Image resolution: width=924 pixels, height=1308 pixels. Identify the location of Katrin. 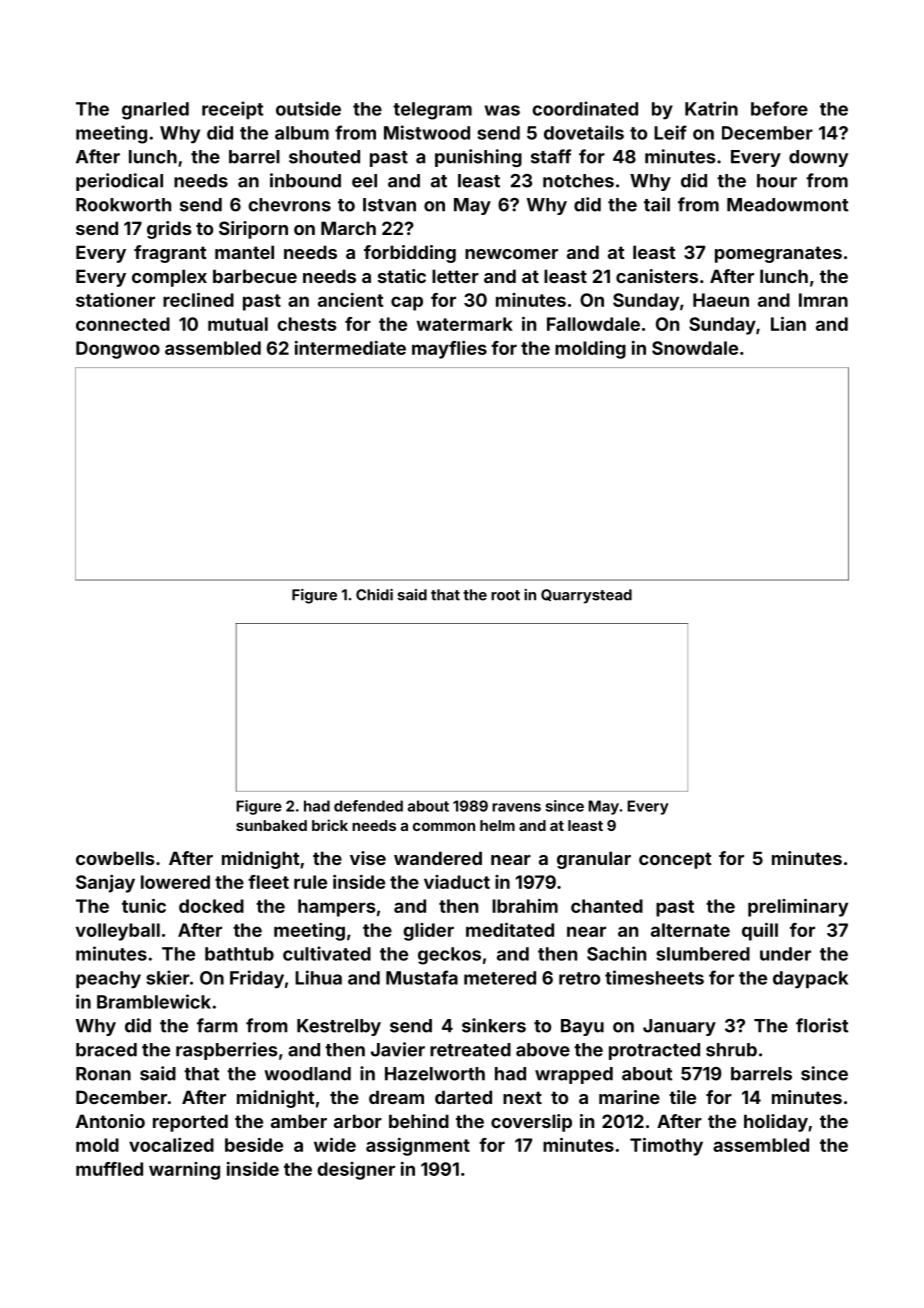
(711, 108).
